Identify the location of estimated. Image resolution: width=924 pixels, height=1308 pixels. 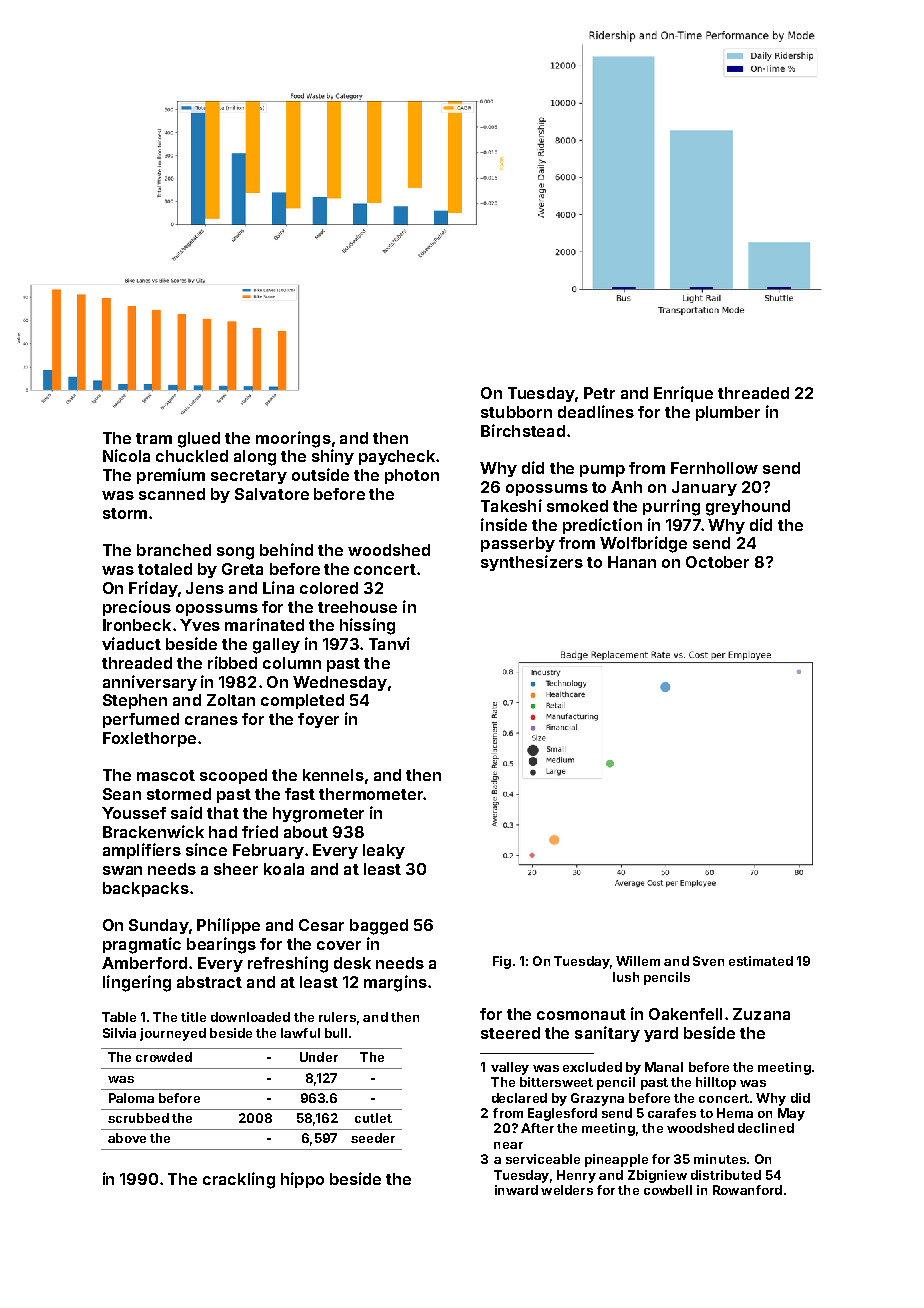
(761, 961).
